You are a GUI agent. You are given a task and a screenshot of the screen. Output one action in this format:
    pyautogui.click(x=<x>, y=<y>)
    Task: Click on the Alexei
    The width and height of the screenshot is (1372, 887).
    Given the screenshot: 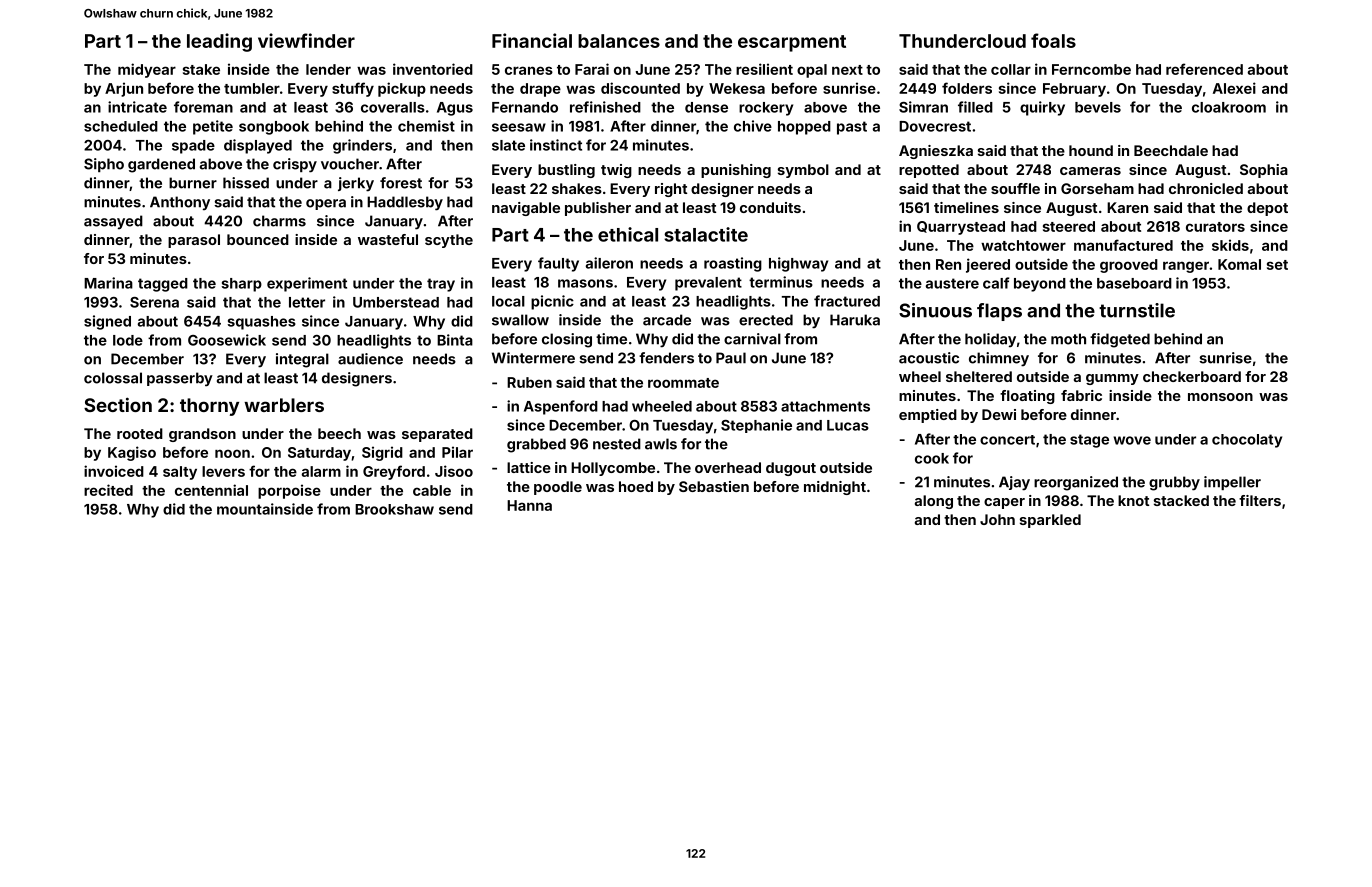 What is the action you would take?
    pyautogui.click(x=1234, y=88)
